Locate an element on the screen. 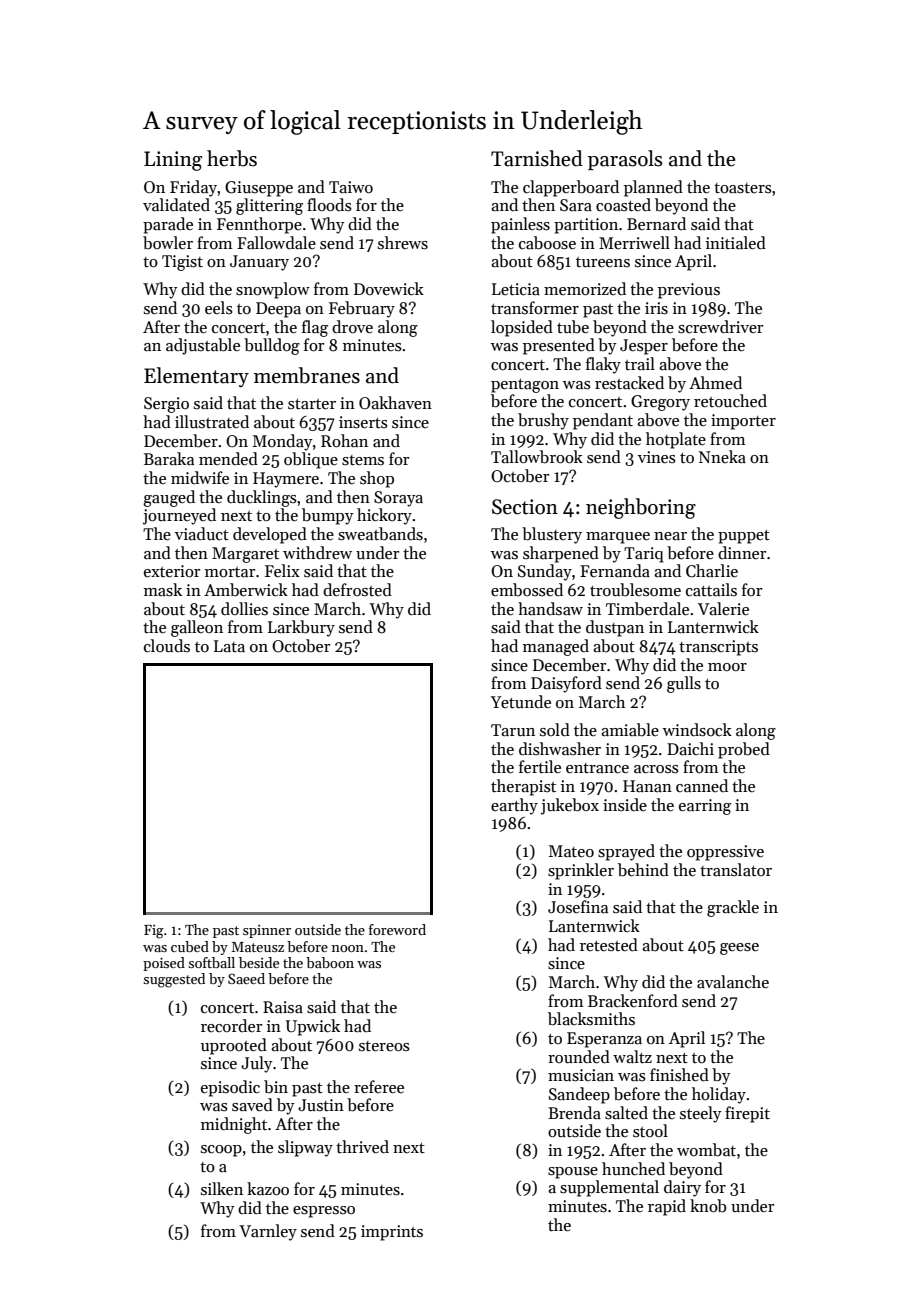 This screenshot has height=1311, width=924. geese is located at coordinates (739, 949).
